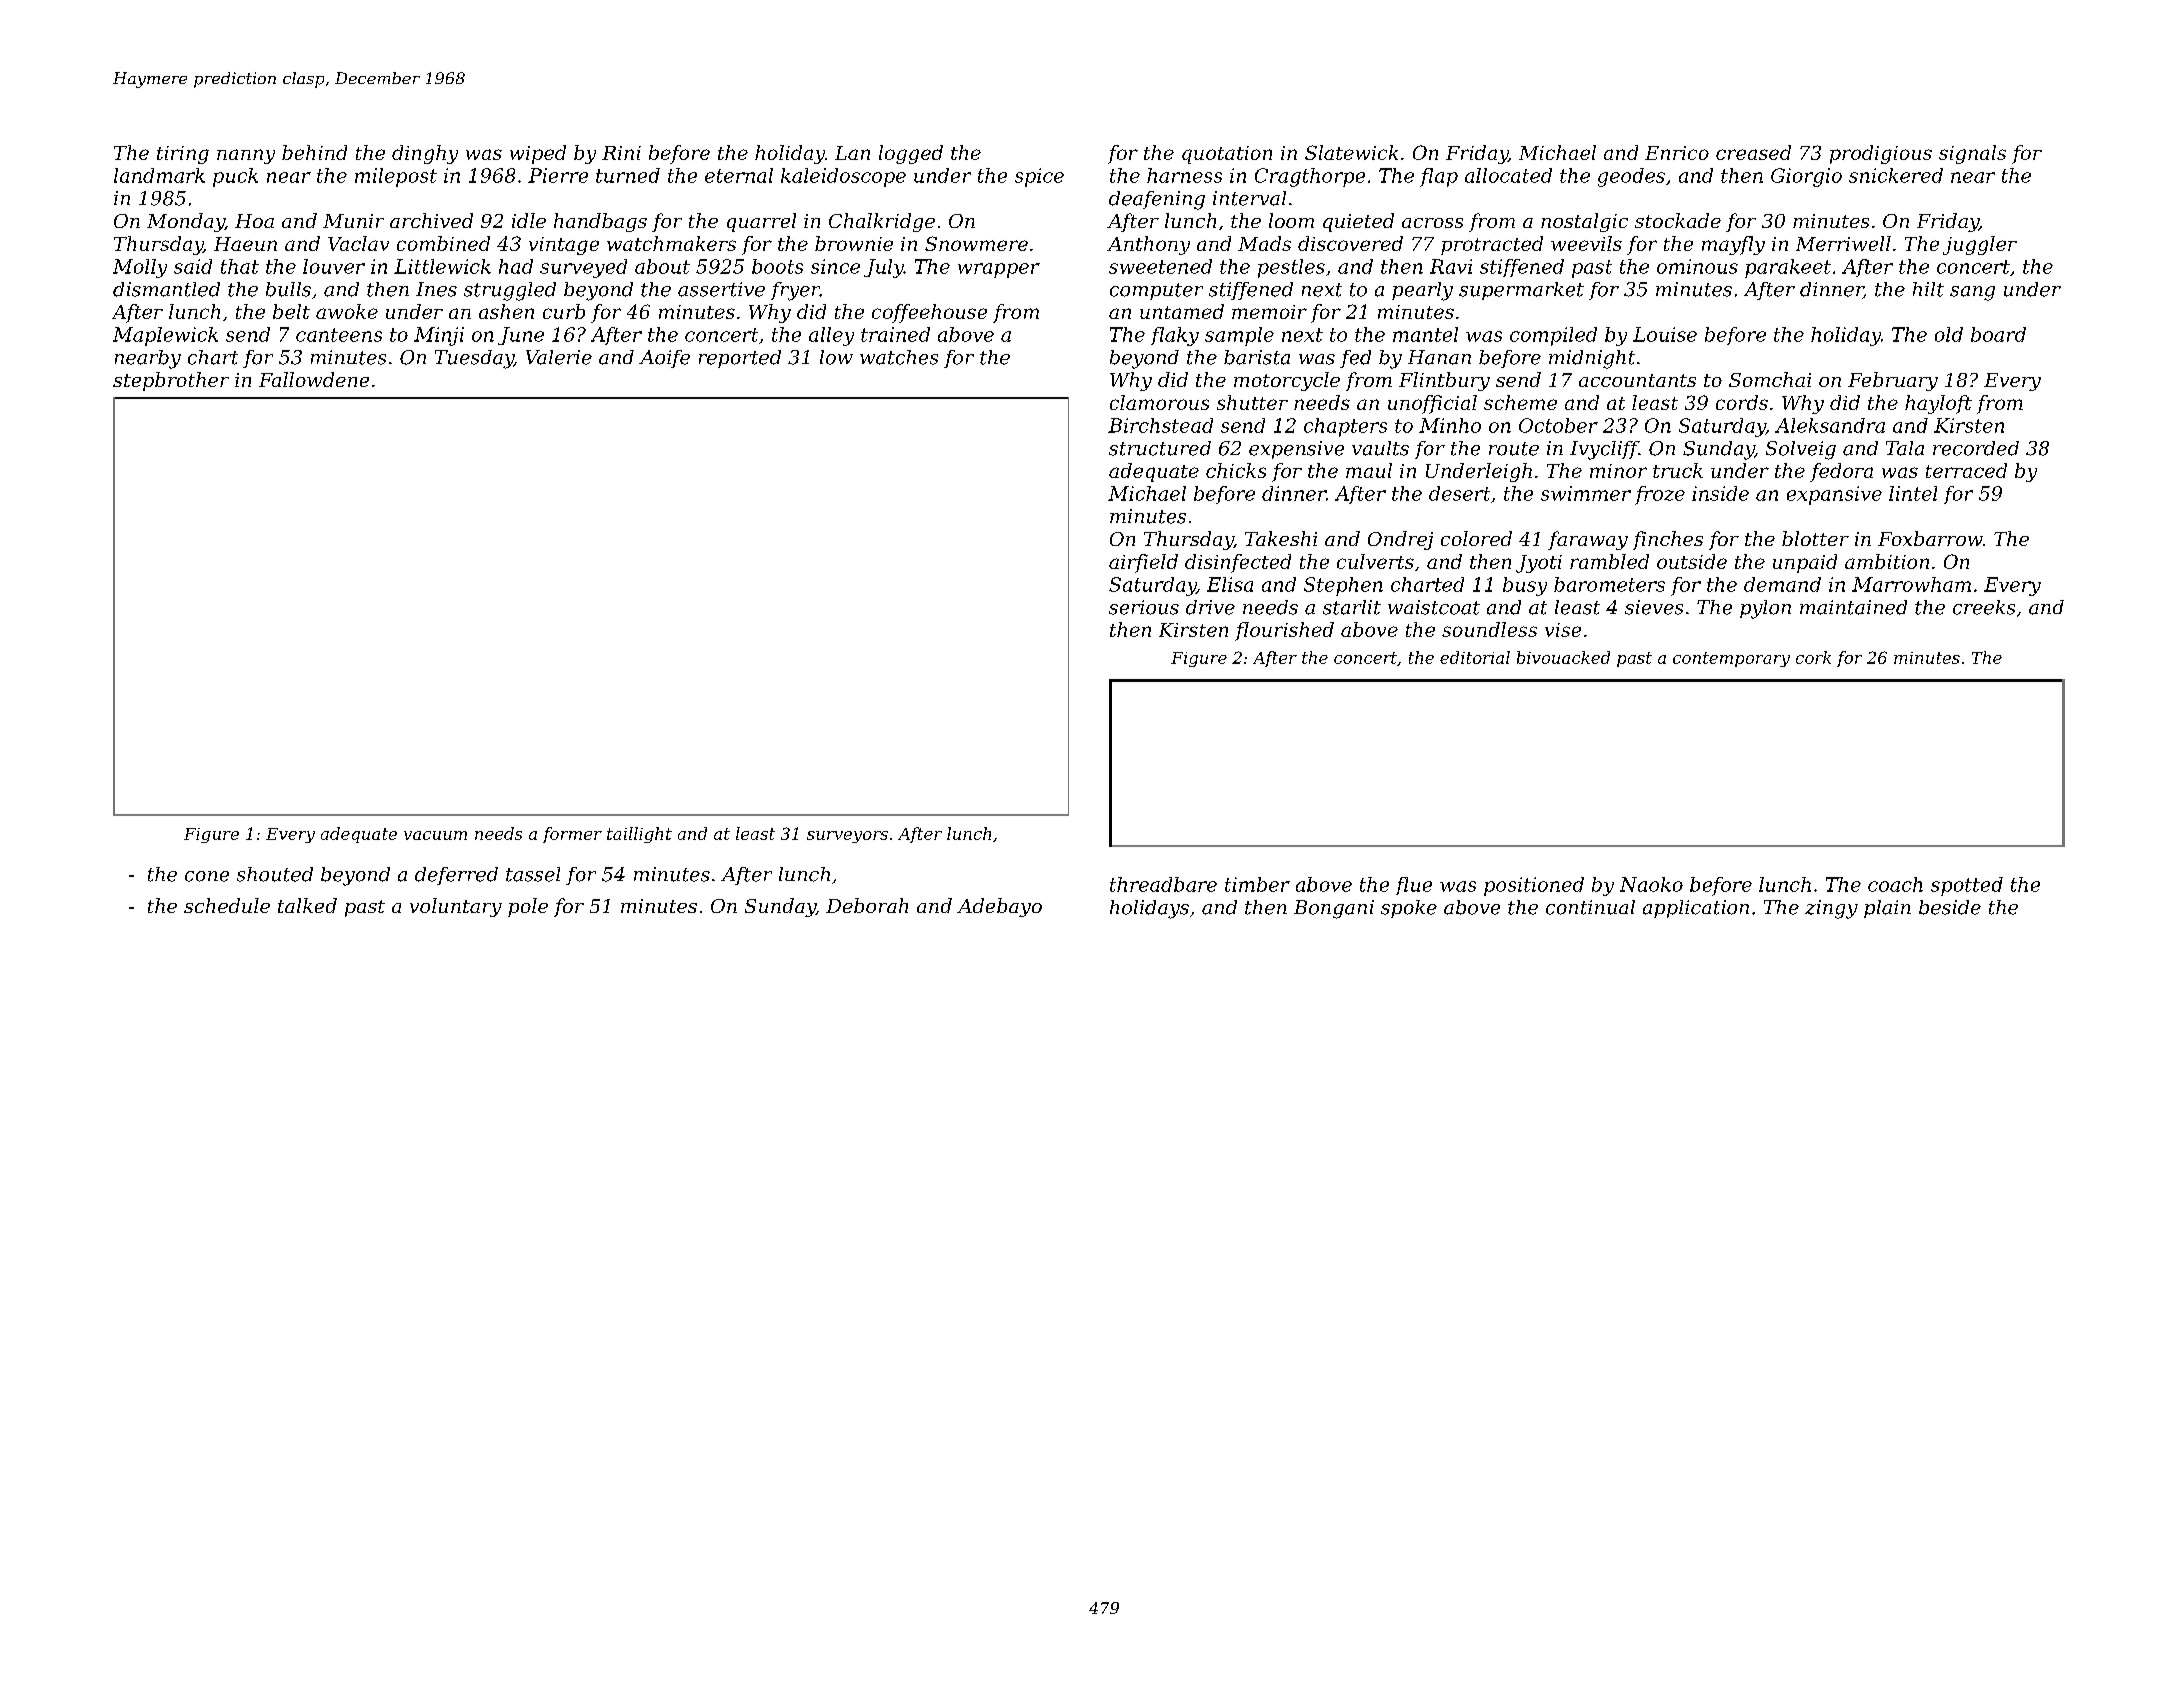 The height and width of the screenshot is (1683, 2178). I want to click on geodes, so click(1631, 177).
